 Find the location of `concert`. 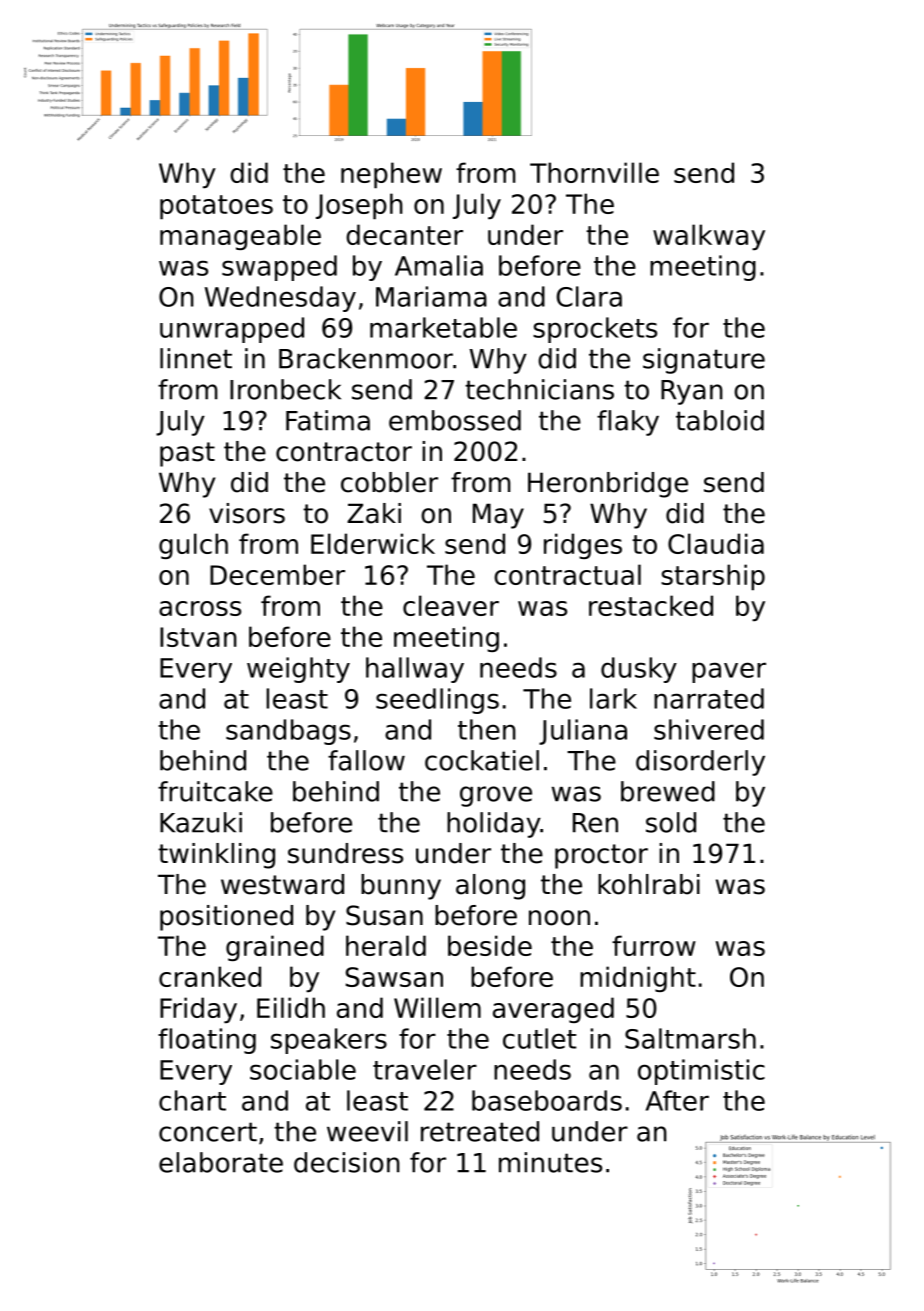

concert is located at coordinates (208, 1132).
